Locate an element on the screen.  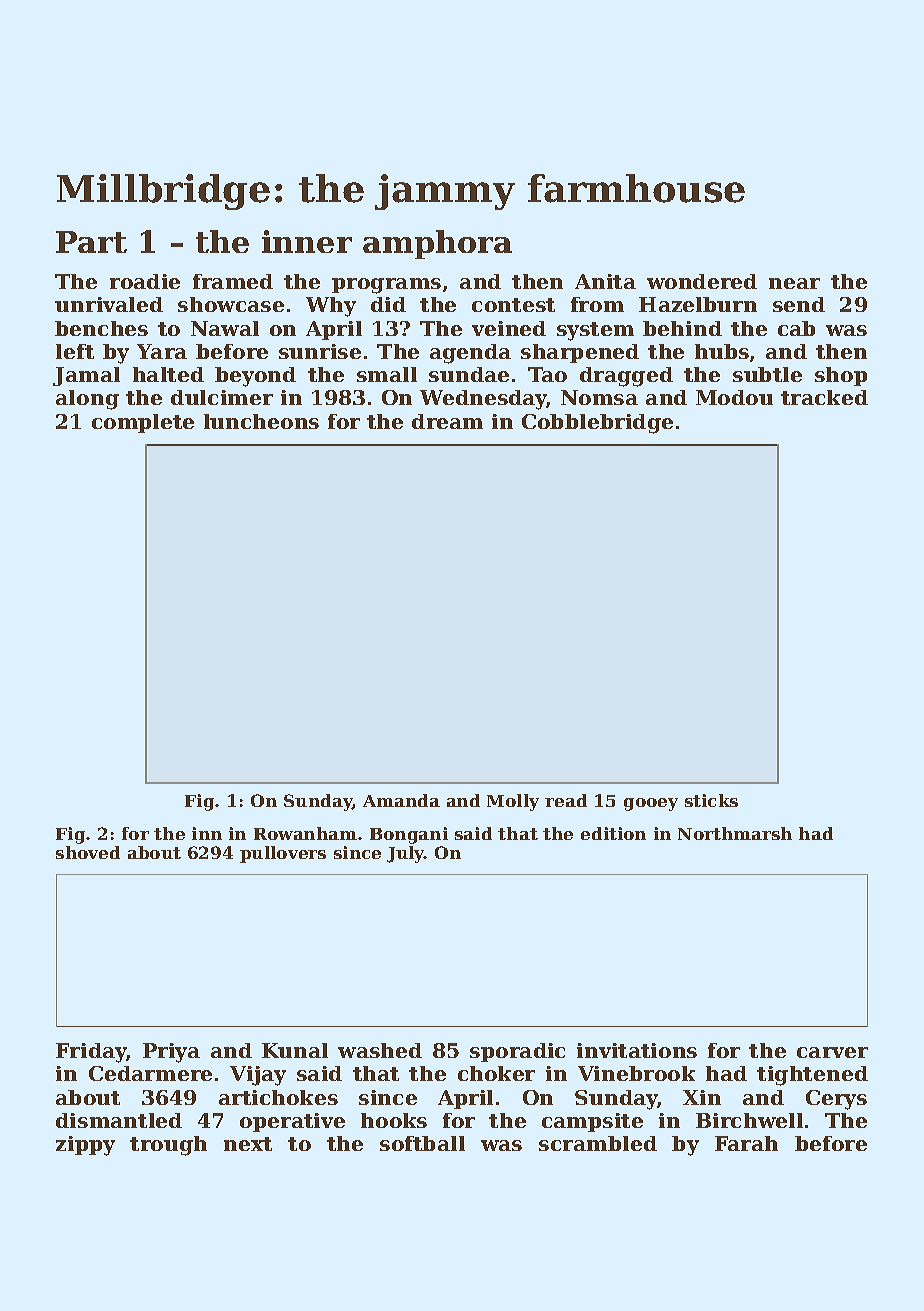
near is located at coordinates (794, 283).
